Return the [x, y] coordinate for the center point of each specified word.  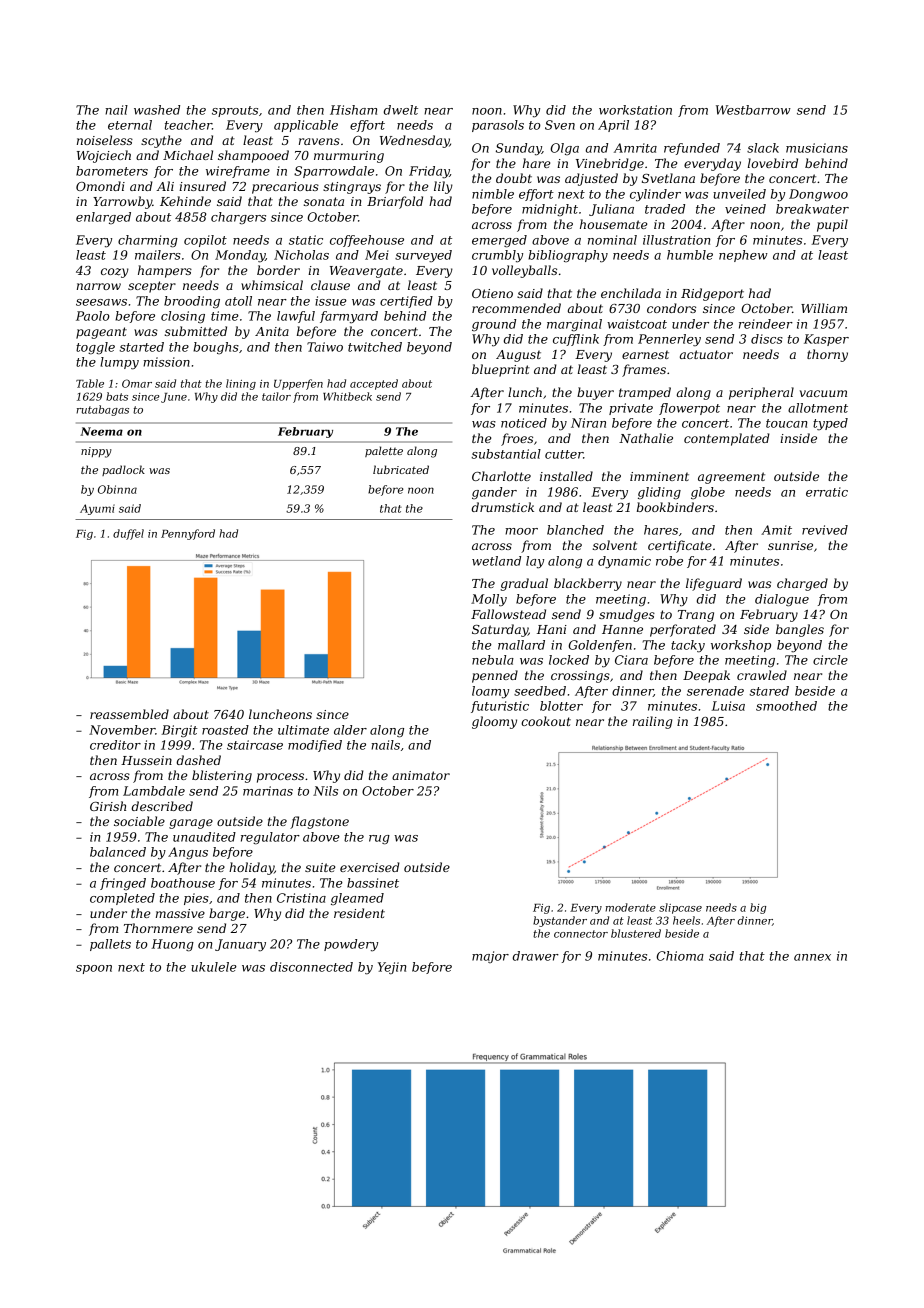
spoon [94, 969]
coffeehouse [367, 241]
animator [421, 775]
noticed [524, 423]
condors [671, 308]
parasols [498, 126]
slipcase [680, 908]
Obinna [117, 489]
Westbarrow [753, 110]
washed [157, 110]
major [490, 957]
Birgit [180, 731]
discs [767, 339]
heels [686, 920]
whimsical [272, 285]
